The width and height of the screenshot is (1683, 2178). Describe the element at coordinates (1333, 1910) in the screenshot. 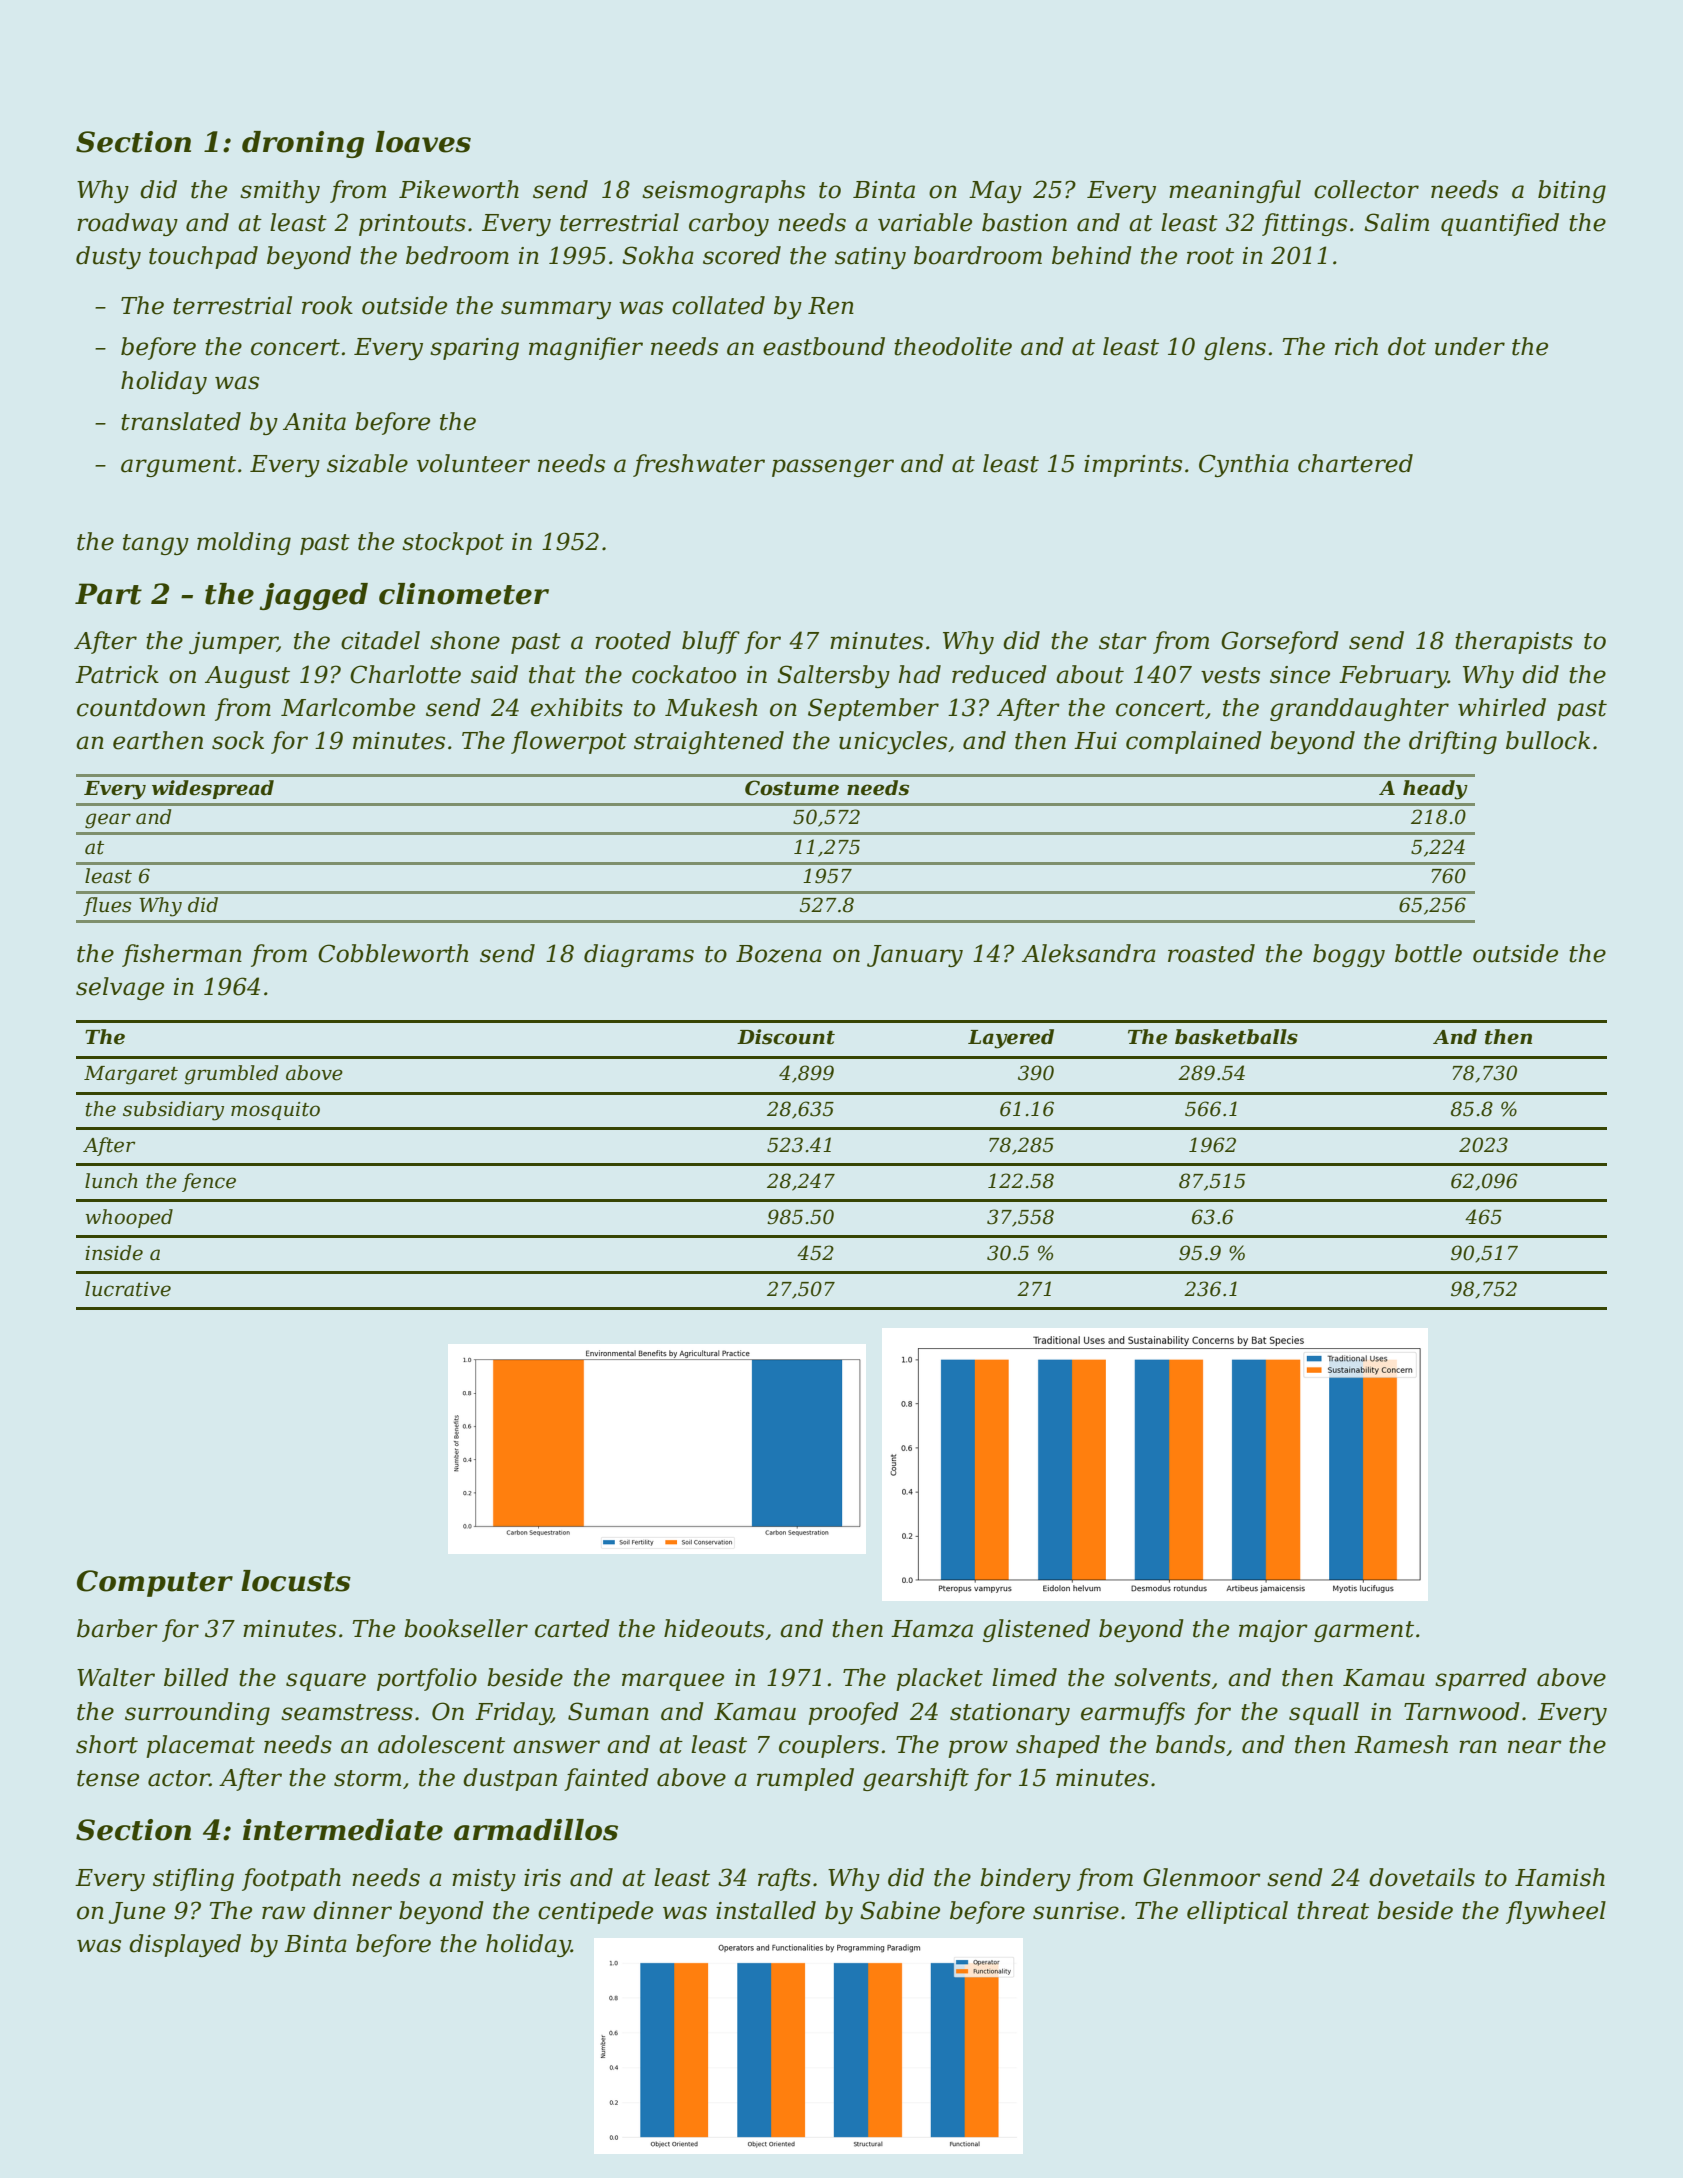

I see `threat` at that location.
